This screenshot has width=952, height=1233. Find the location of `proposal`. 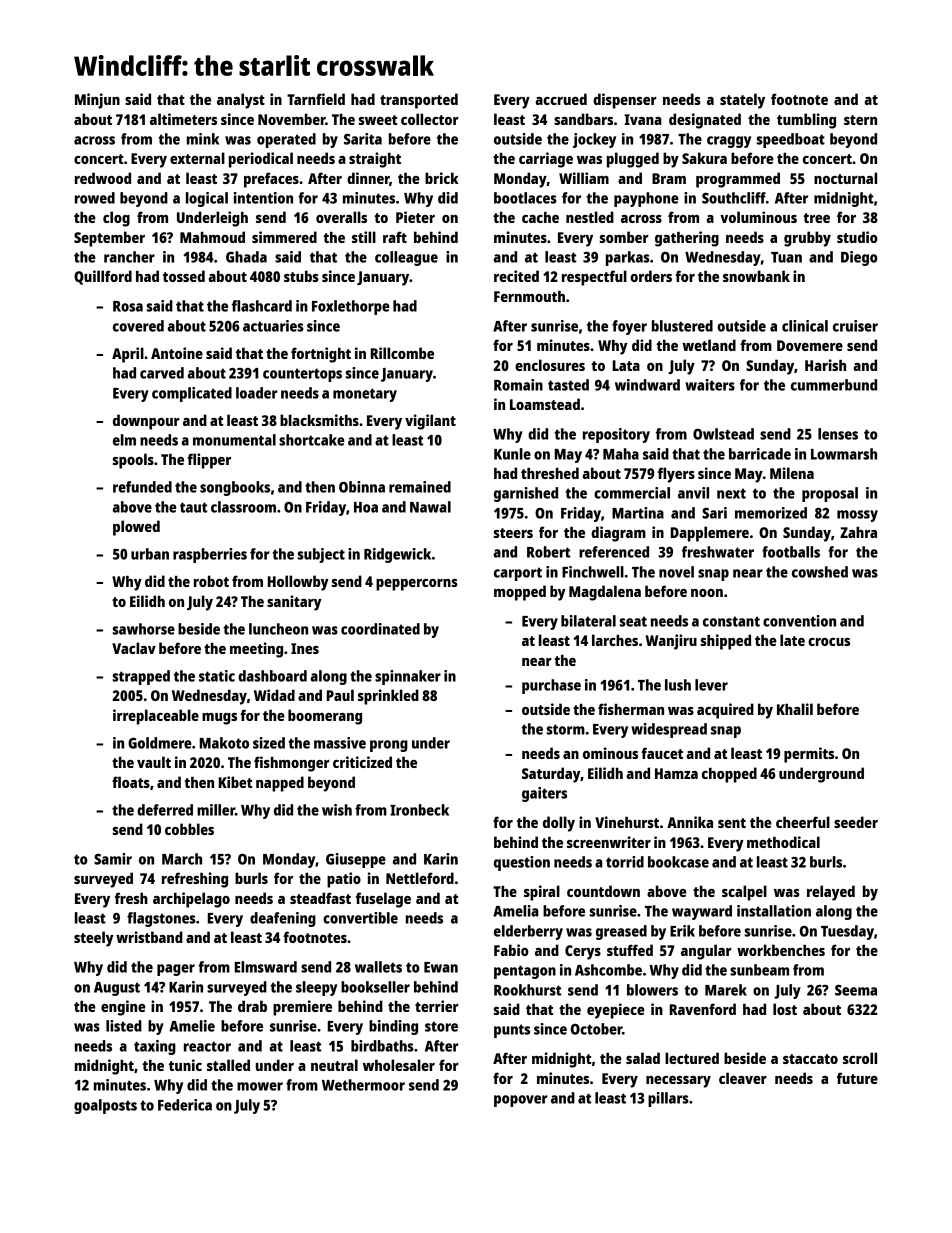

proposal is located at coordinates (830, 494).
